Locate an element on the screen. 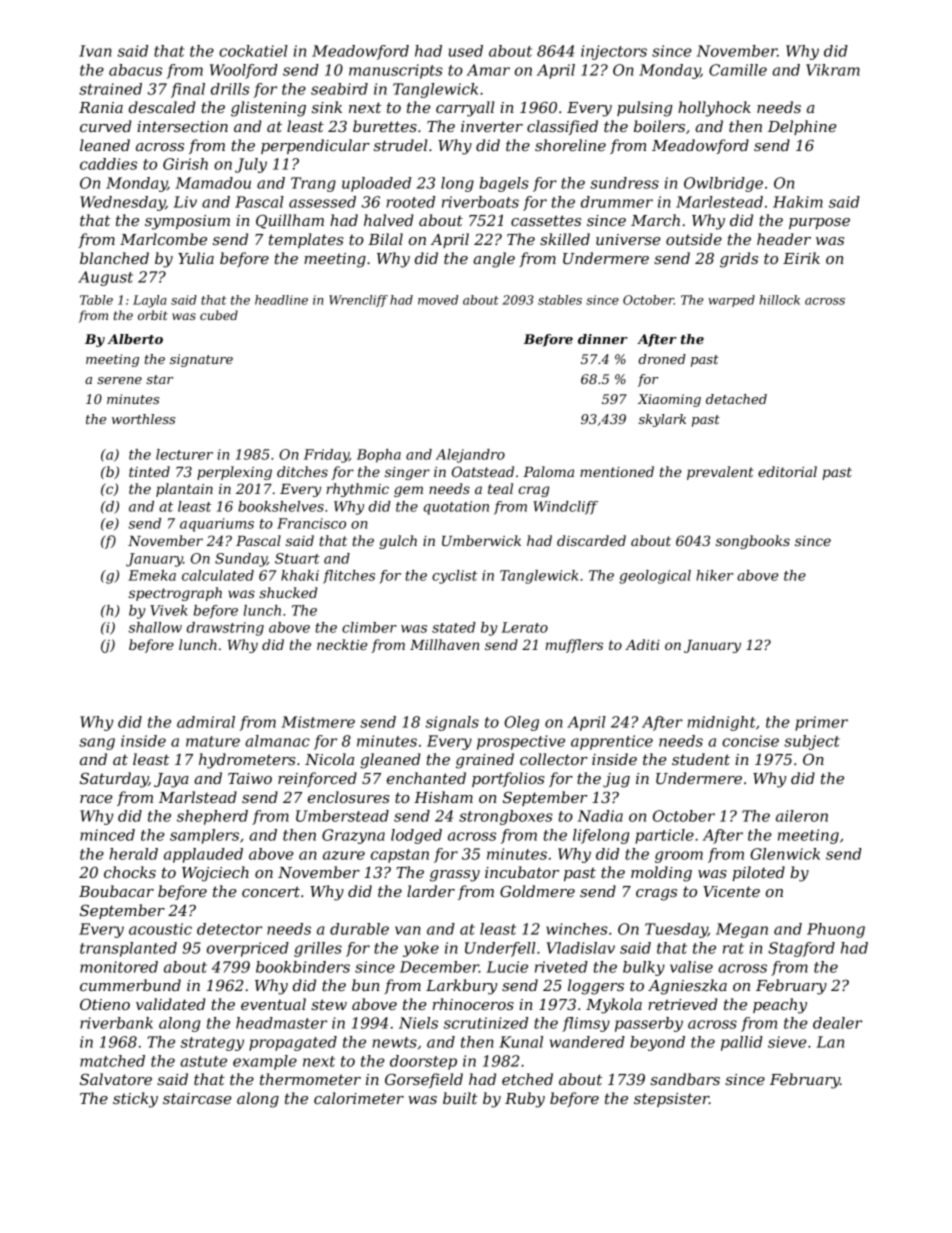 The width and height of the screenshot is (952, 1233). Agnieszka is located at coordinates (687, 987).
